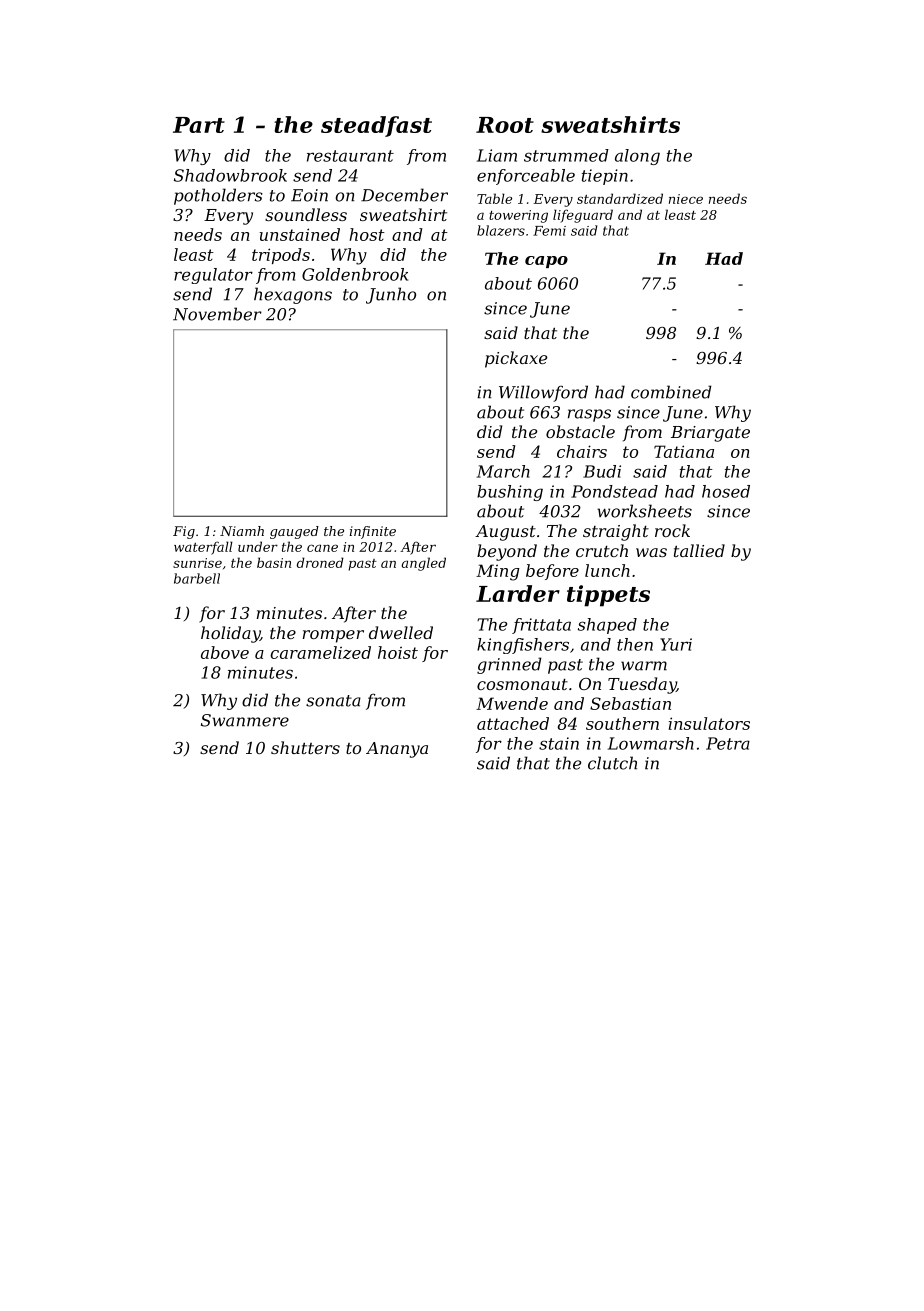  Describe the element at coordinates (526, 177) in the image. I see `enforceable` at that location.
